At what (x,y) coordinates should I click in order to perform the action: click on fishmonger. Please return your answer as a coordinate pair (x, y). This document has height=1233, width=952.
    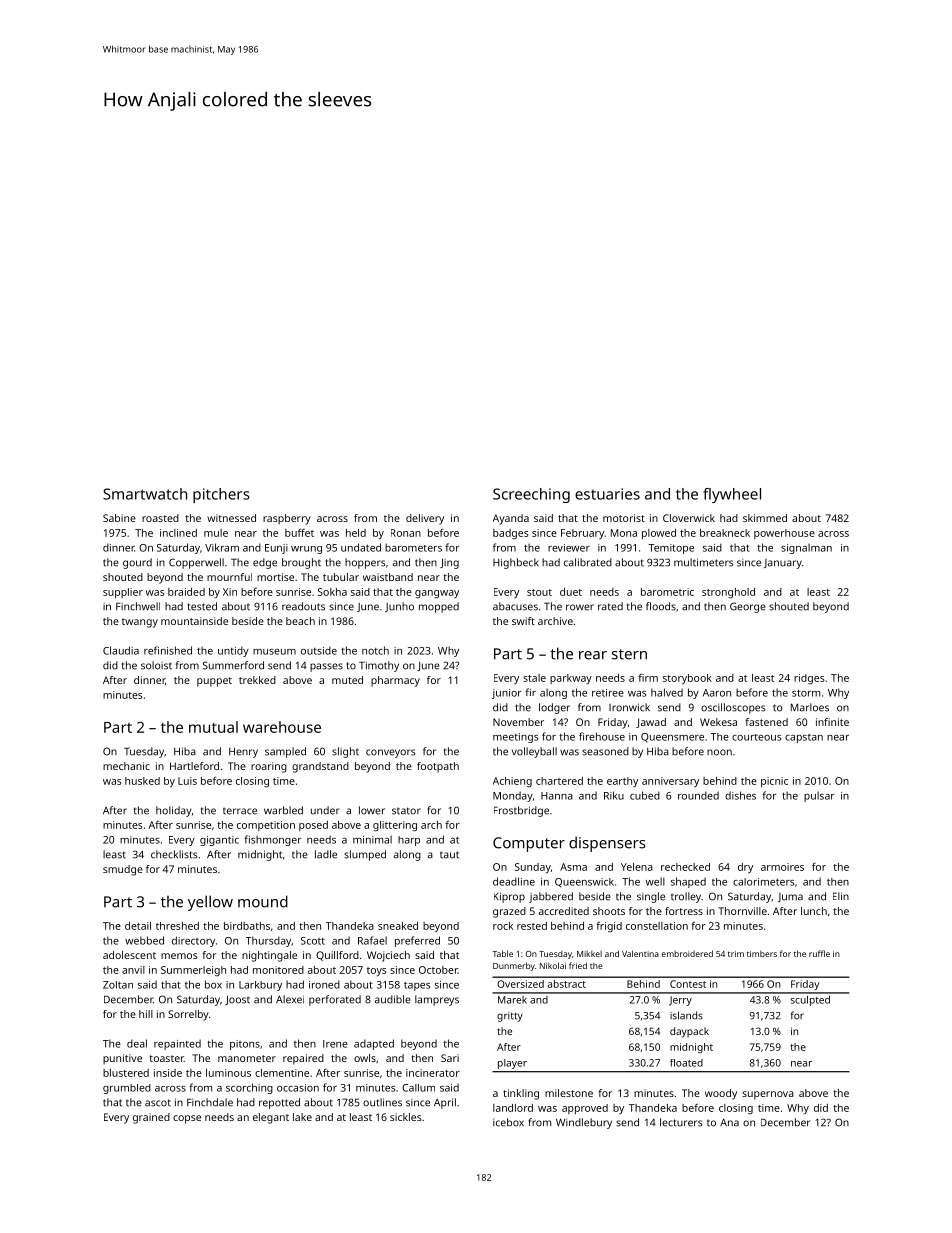
    Looking at the image, I should click on (272, 840).
